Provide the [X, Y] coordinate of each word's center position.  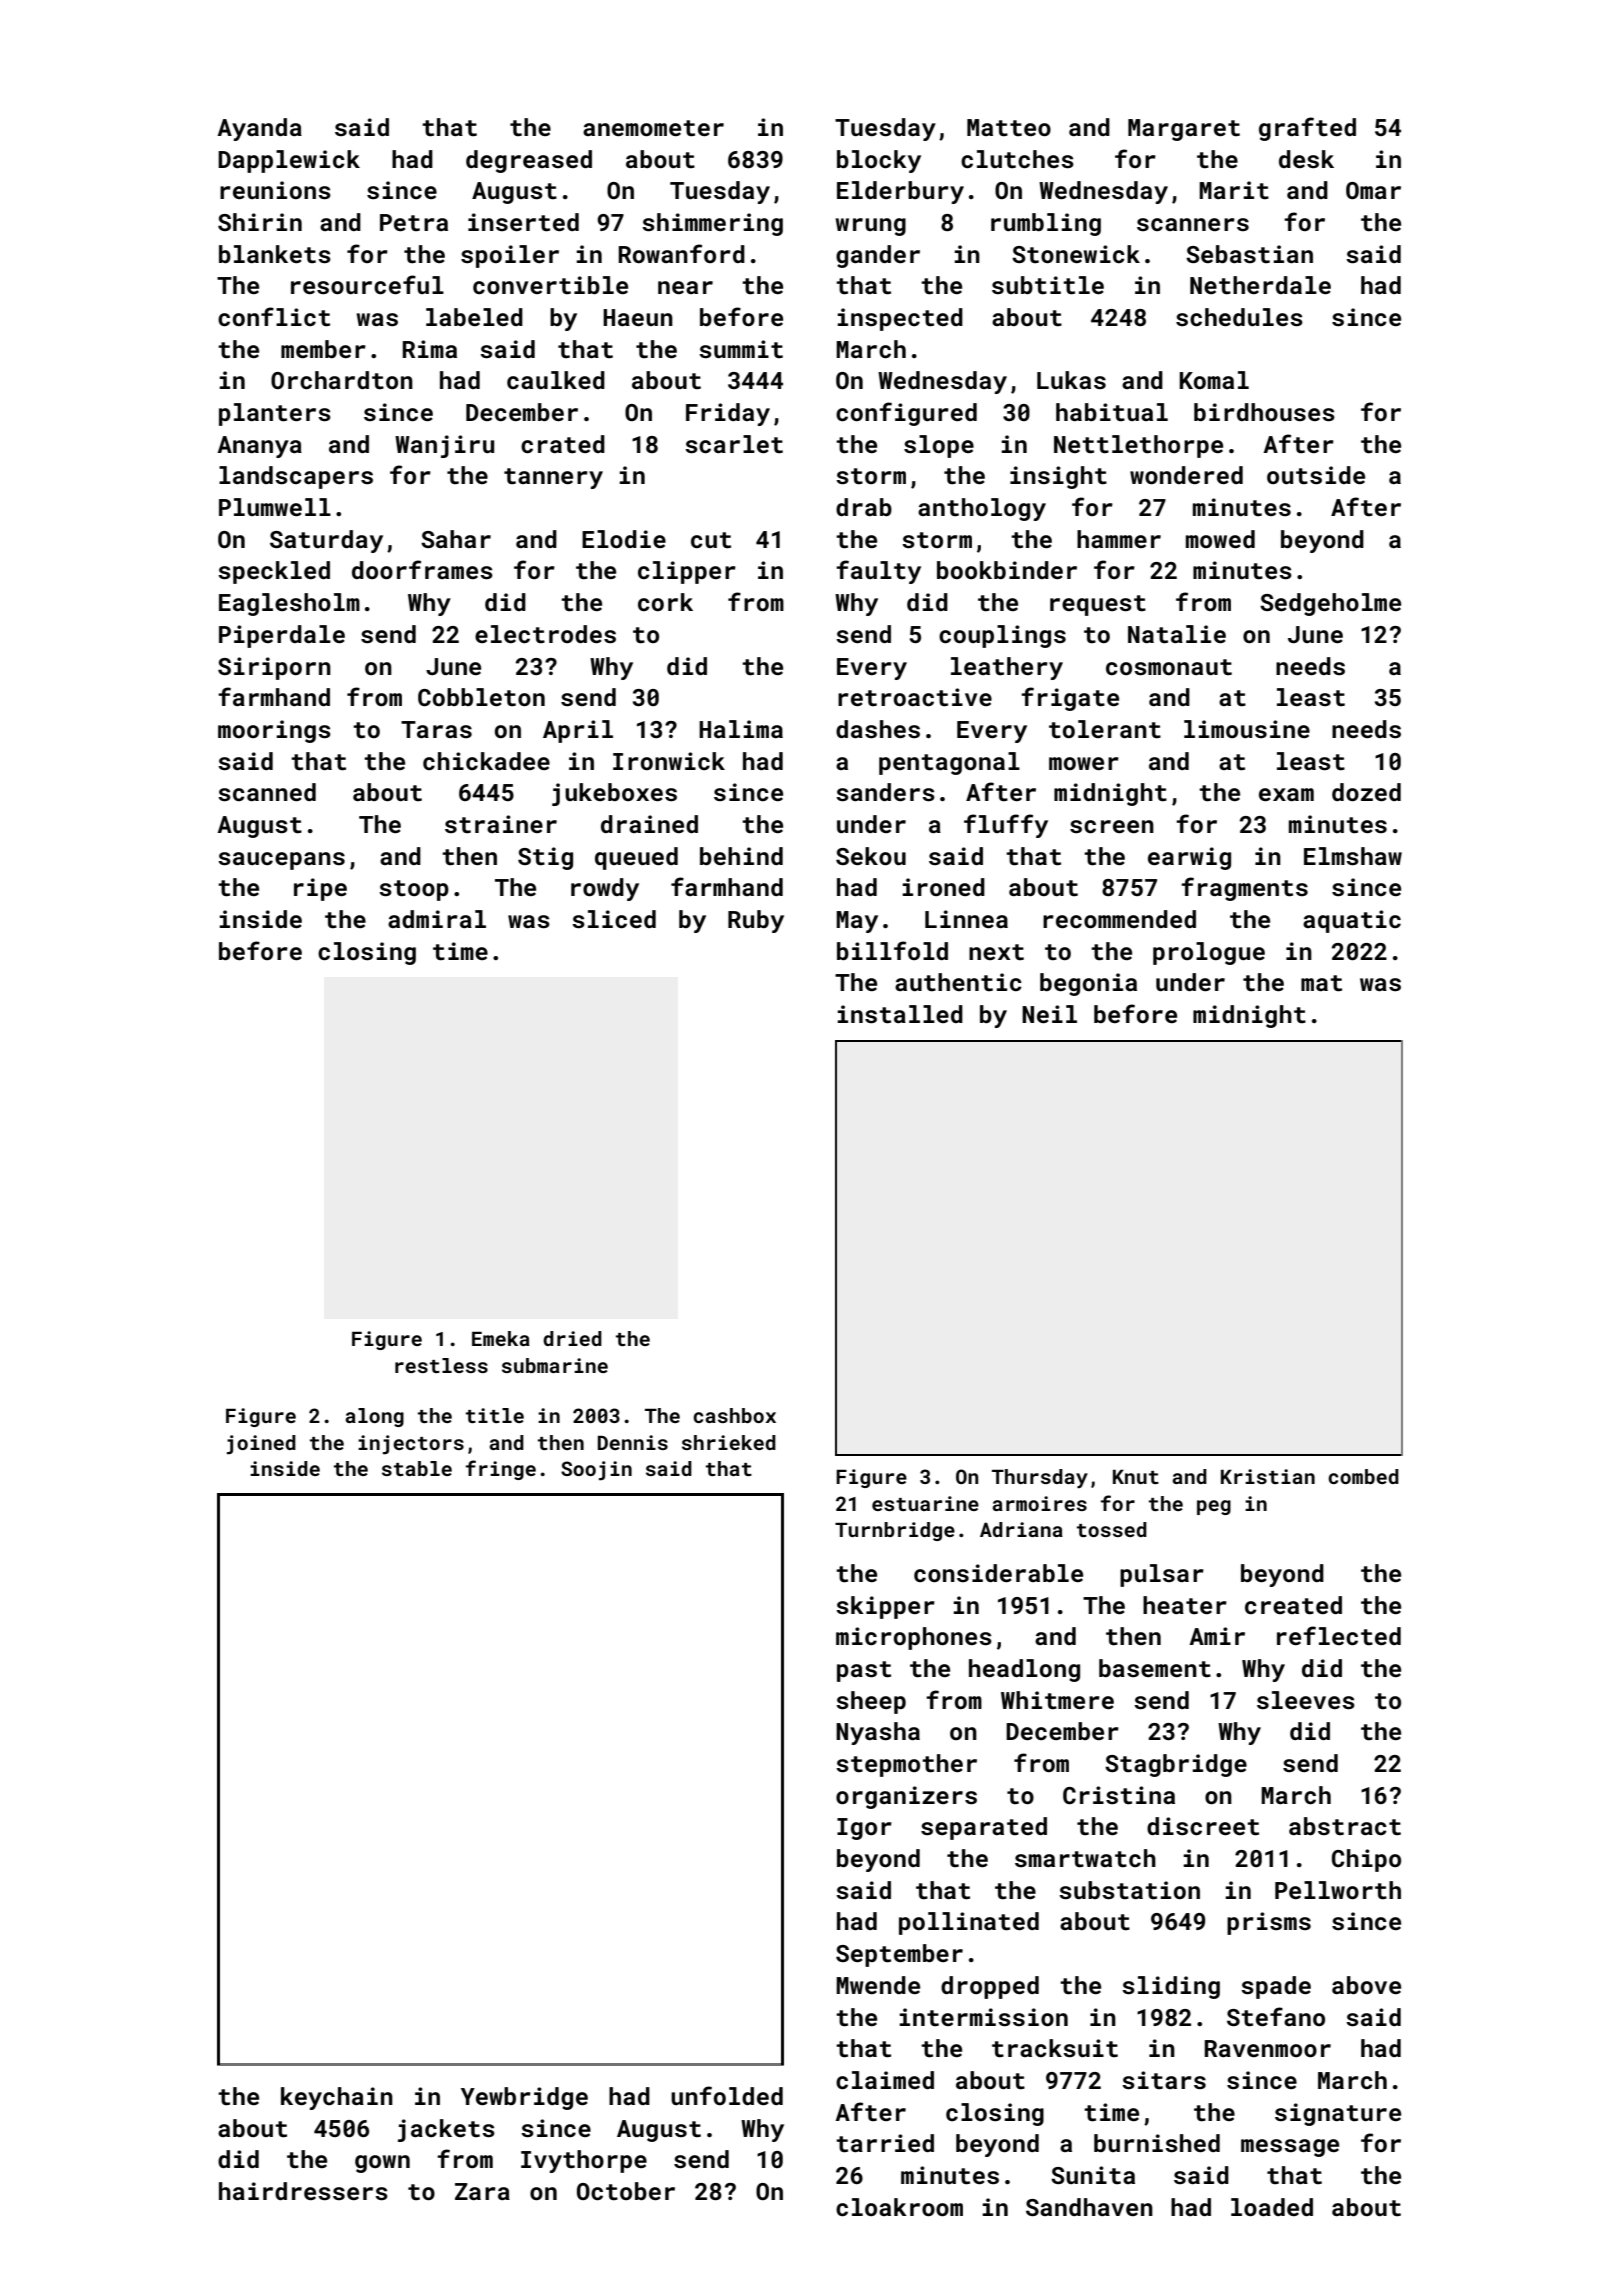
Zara [482, 2191]
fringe [501, 1470]
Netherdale [1260, 285]
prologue [1209, 953]
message [1290, 2148]
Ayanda [259, 129]
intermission [983, 2017]
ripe [320, 889]
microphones [914, 1638]
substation [1129, 1890]
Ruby [756, 921]
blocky [879, 161]
